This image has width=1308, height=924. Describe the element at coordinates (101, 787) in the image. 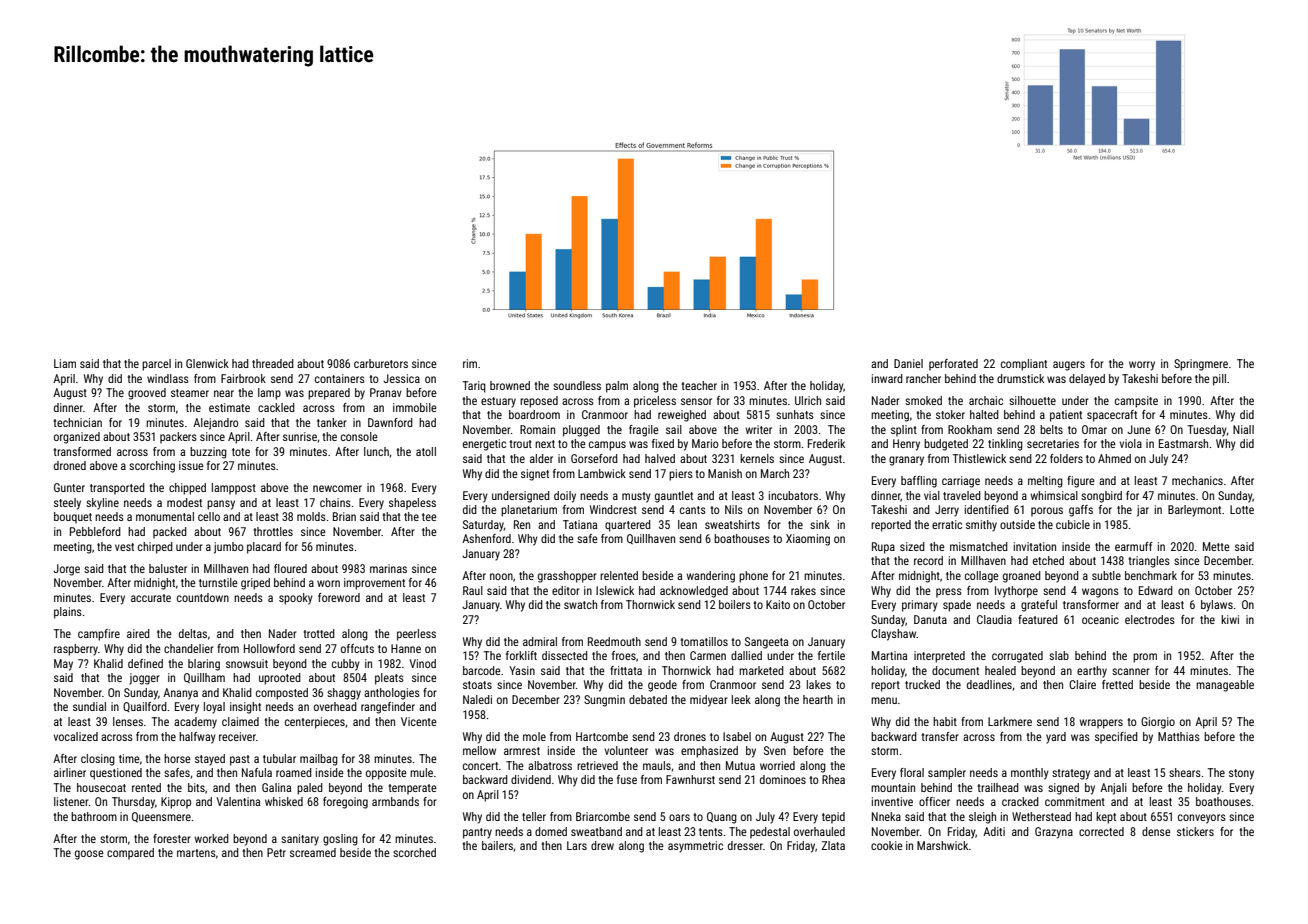

I see `housecoat` at that location.
